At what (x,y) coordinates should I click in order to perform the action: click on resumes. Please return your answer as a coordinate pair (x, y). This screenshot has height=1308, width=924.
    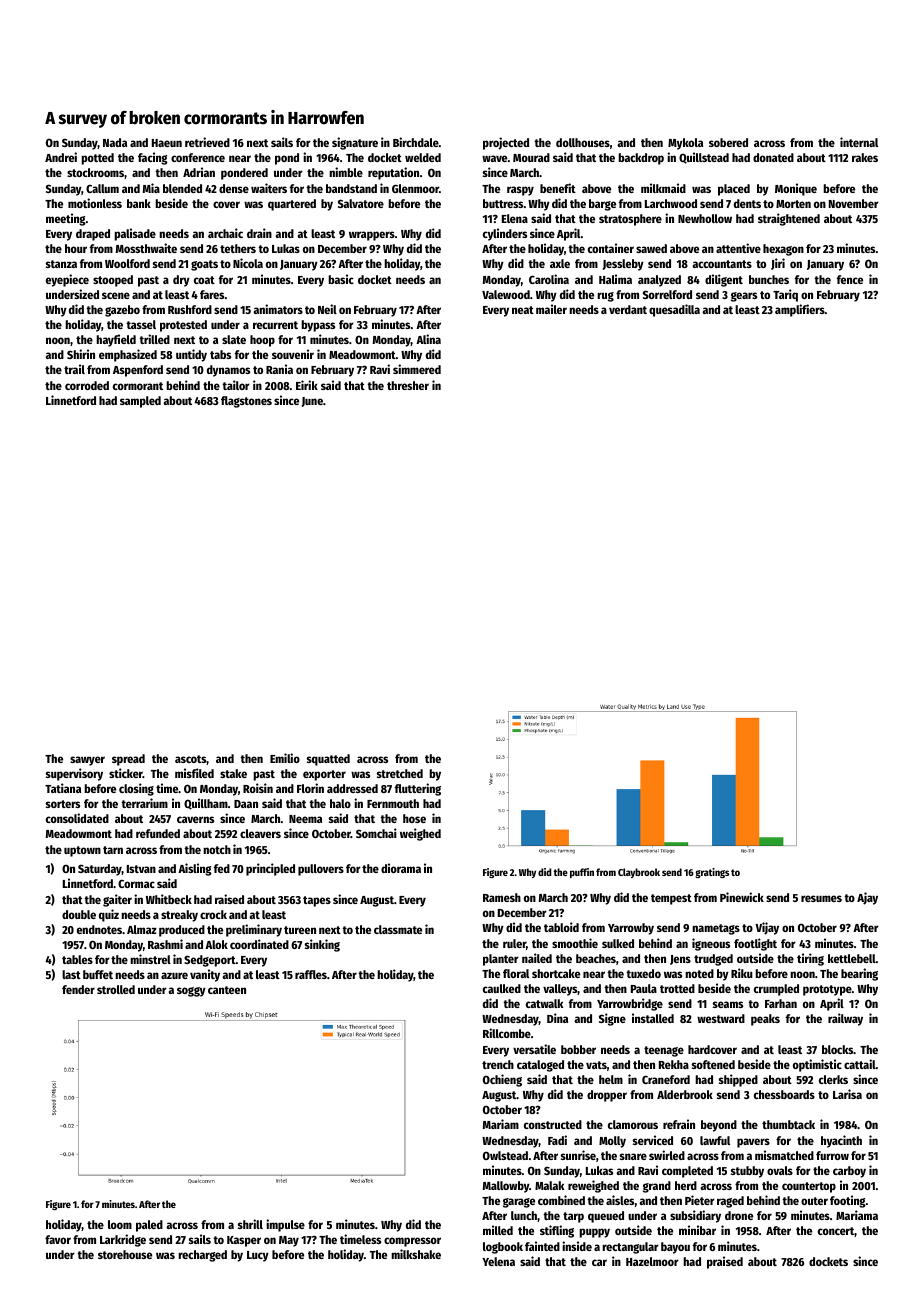
    Looking at the image, I should click on (821, 898).
